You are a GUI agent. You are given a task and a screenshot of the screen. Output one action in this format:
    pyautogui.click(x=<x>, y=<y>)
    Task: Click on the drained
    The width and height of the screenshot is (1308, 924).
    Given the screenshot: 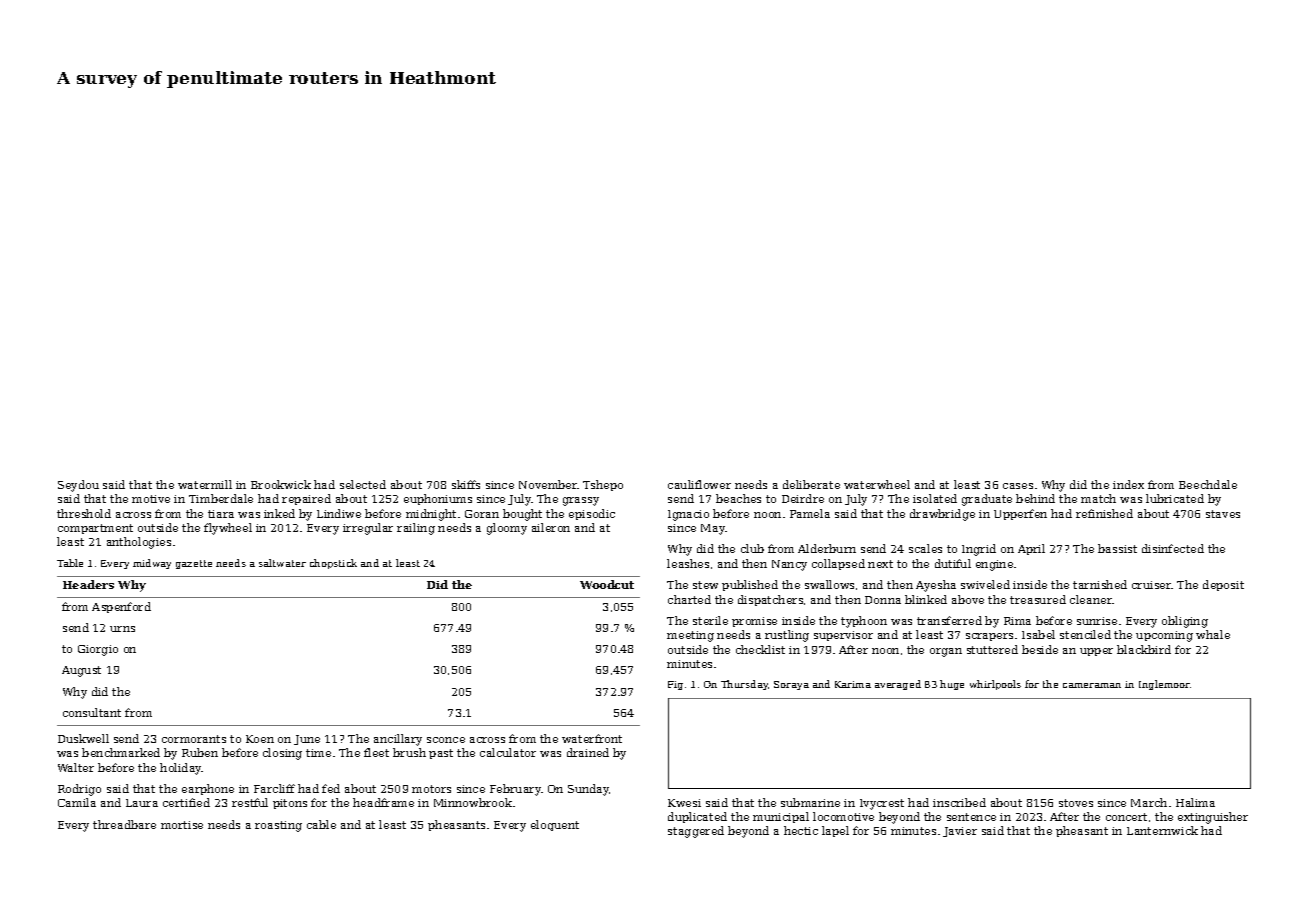 What is the action you would take?
    pyautogui.click(x=588, y=752)
